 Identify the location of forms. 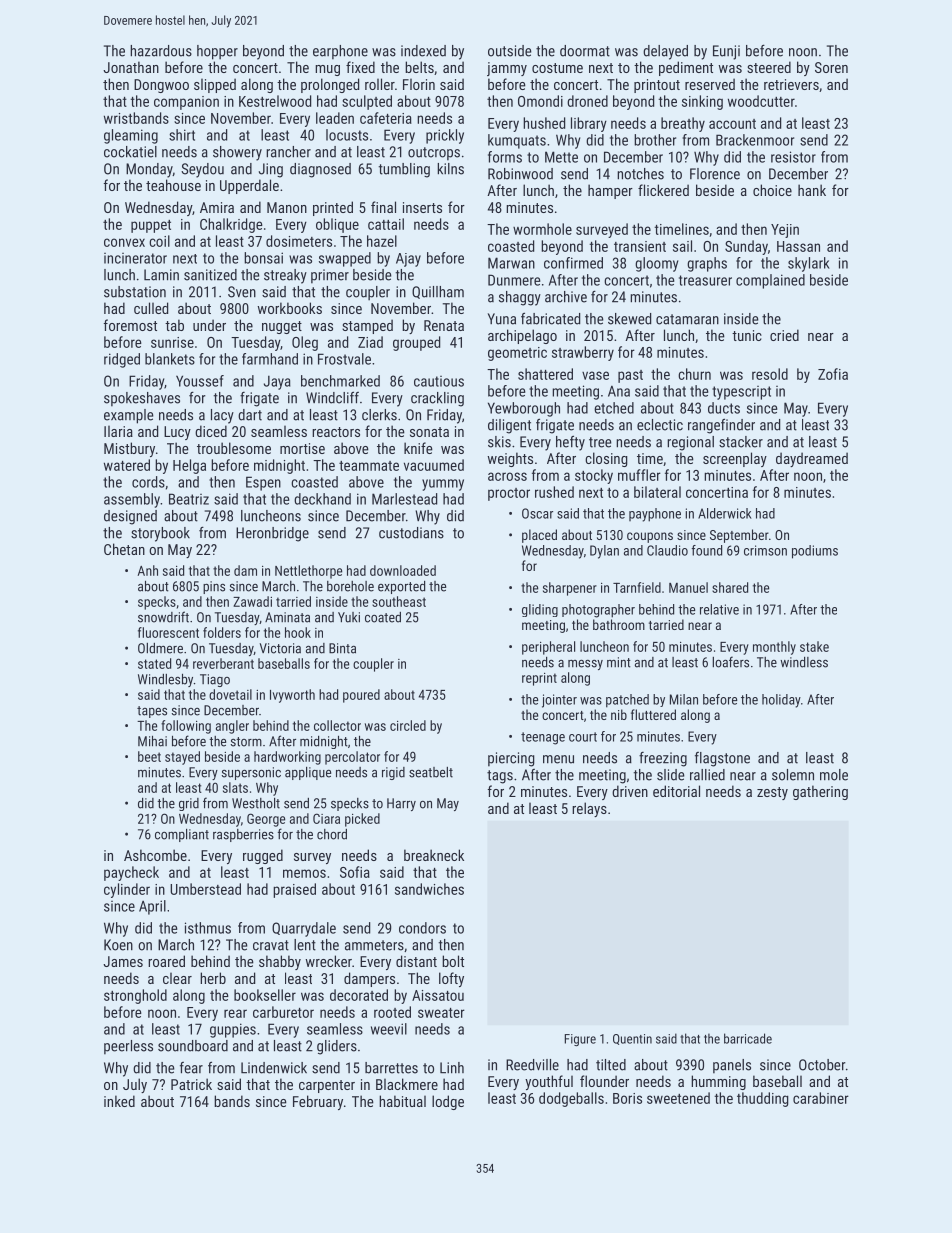
(505, 157).
